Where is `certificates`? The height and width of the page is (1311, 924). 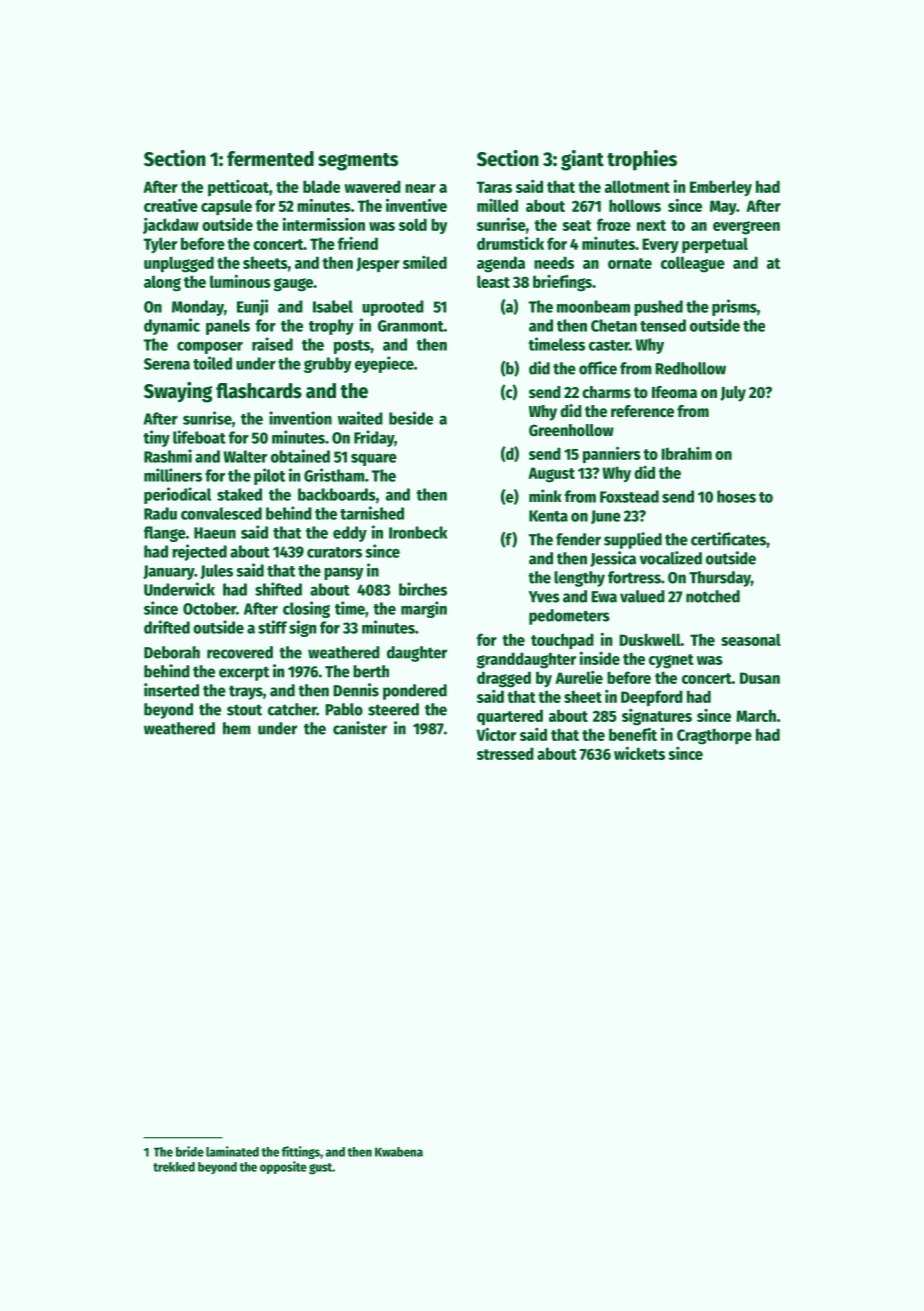 certificates is located at coordinates (728, 539).
